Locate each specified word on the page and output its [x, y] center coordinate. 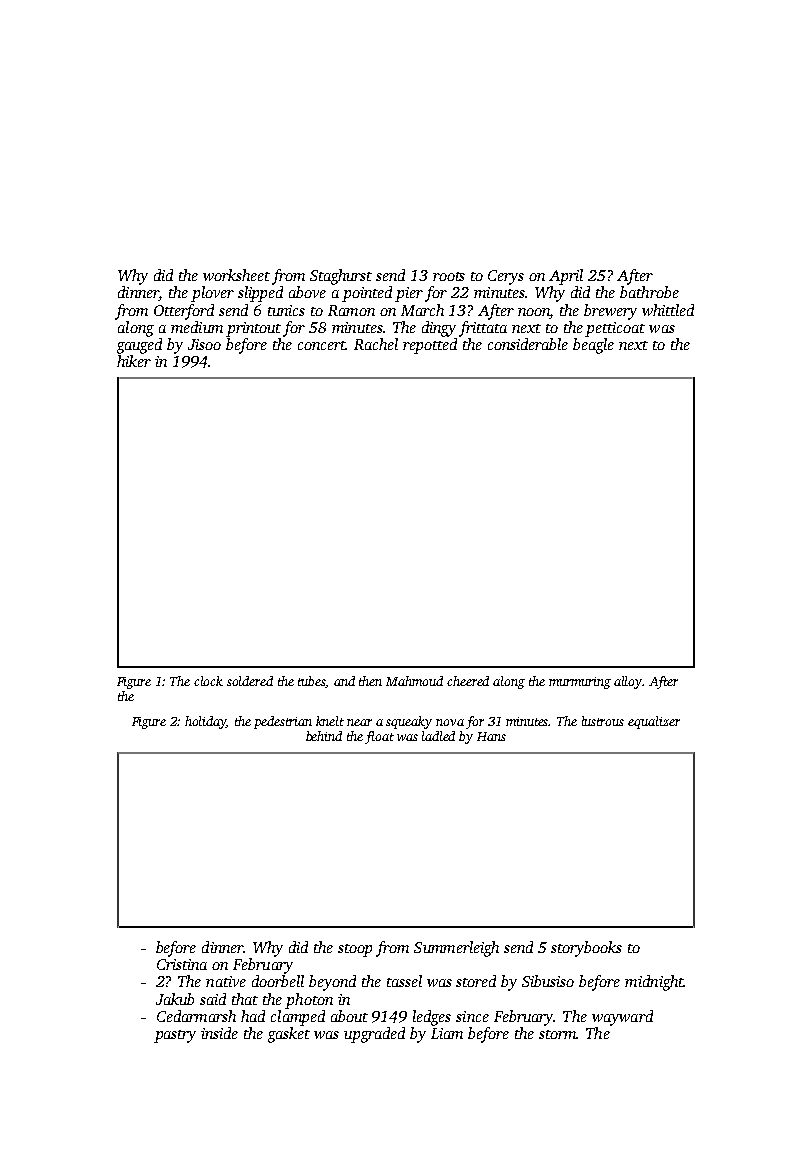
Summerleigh [456, 949]
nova [450, 722]
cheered [468, 681]
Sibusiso [548, 981]
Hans [491, 736]
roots [449, 276]
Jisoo [204, 344]
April [566, 277]
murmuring [580, 683]
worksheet [236, 275]
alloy [628, 682]
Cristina [182, 964]
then [370, 681]
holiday [206, 722]
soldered [250, 681]
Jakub [175, 999]
